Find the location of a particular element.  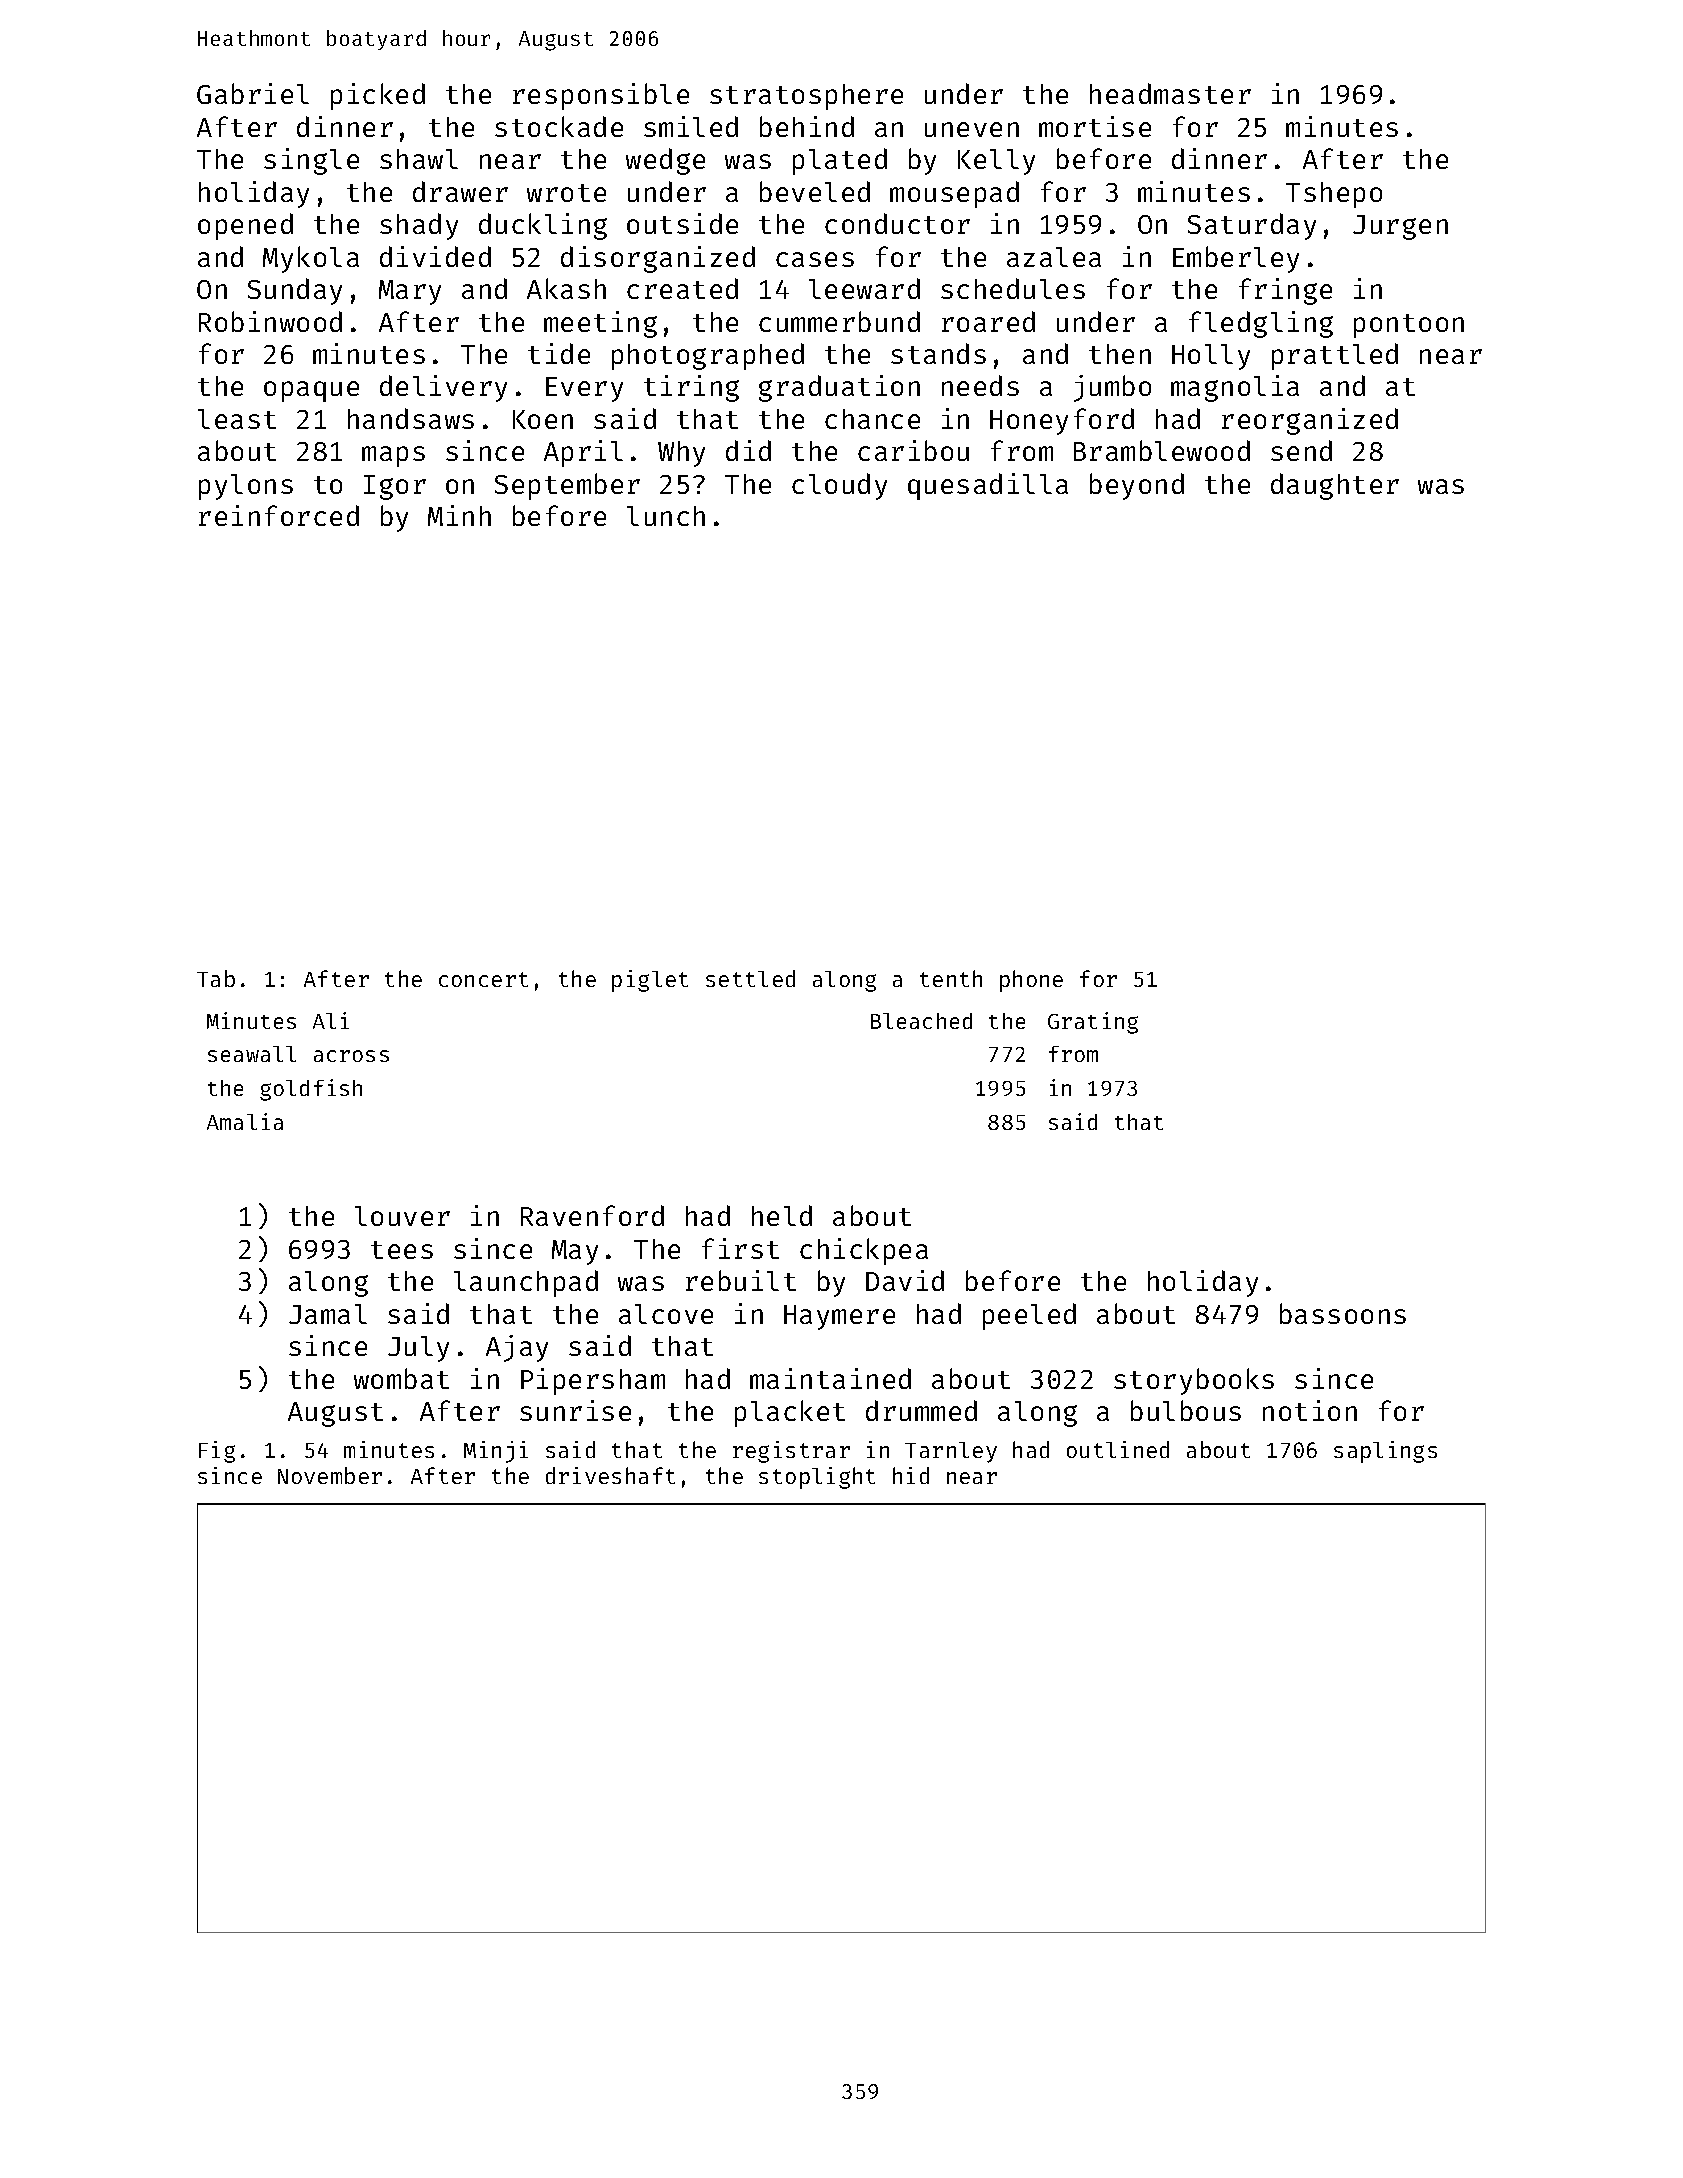

duckling is located at coordinates (543, 226).
